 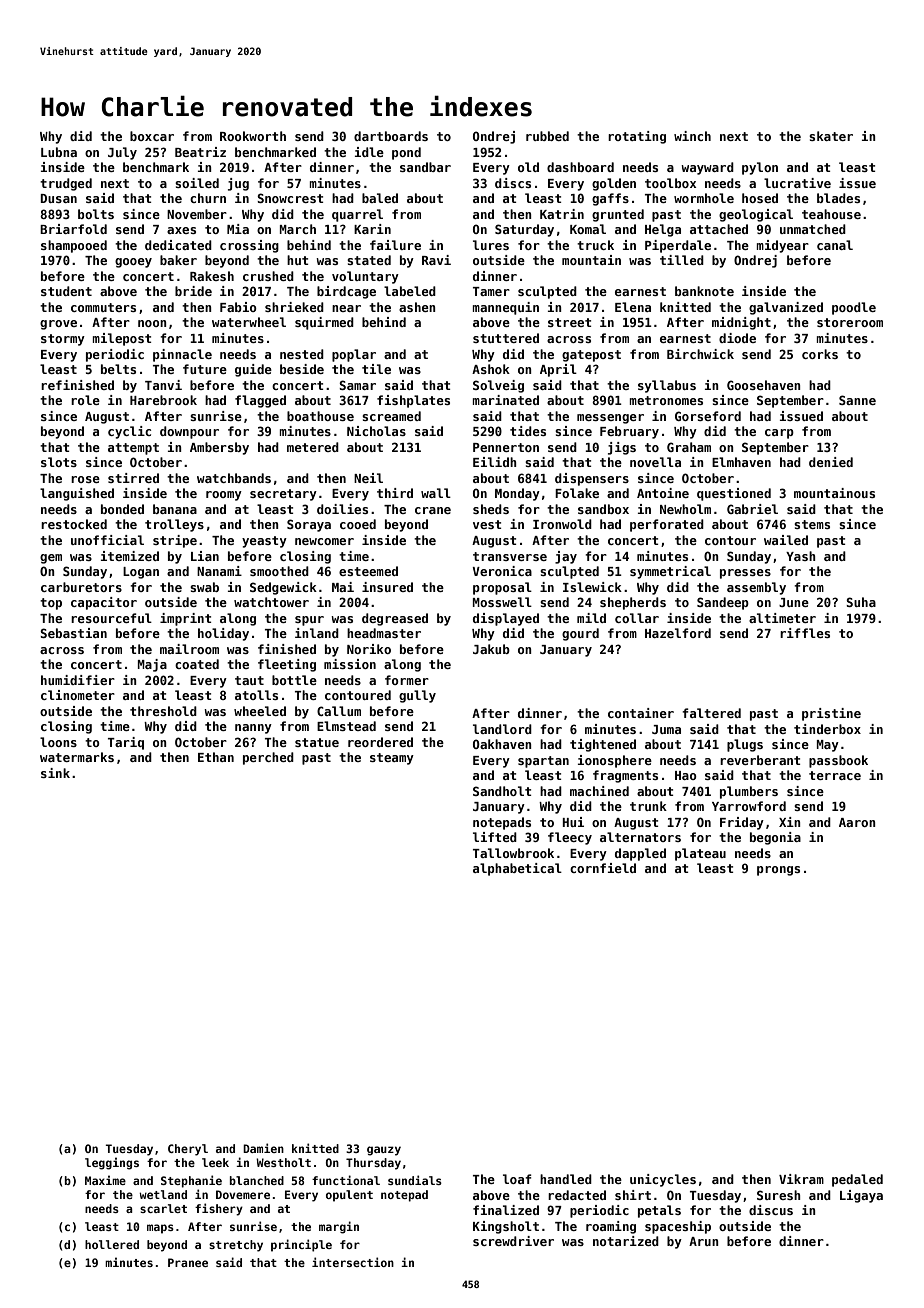 I want to click on pristine, so click(x=831, y=714).
